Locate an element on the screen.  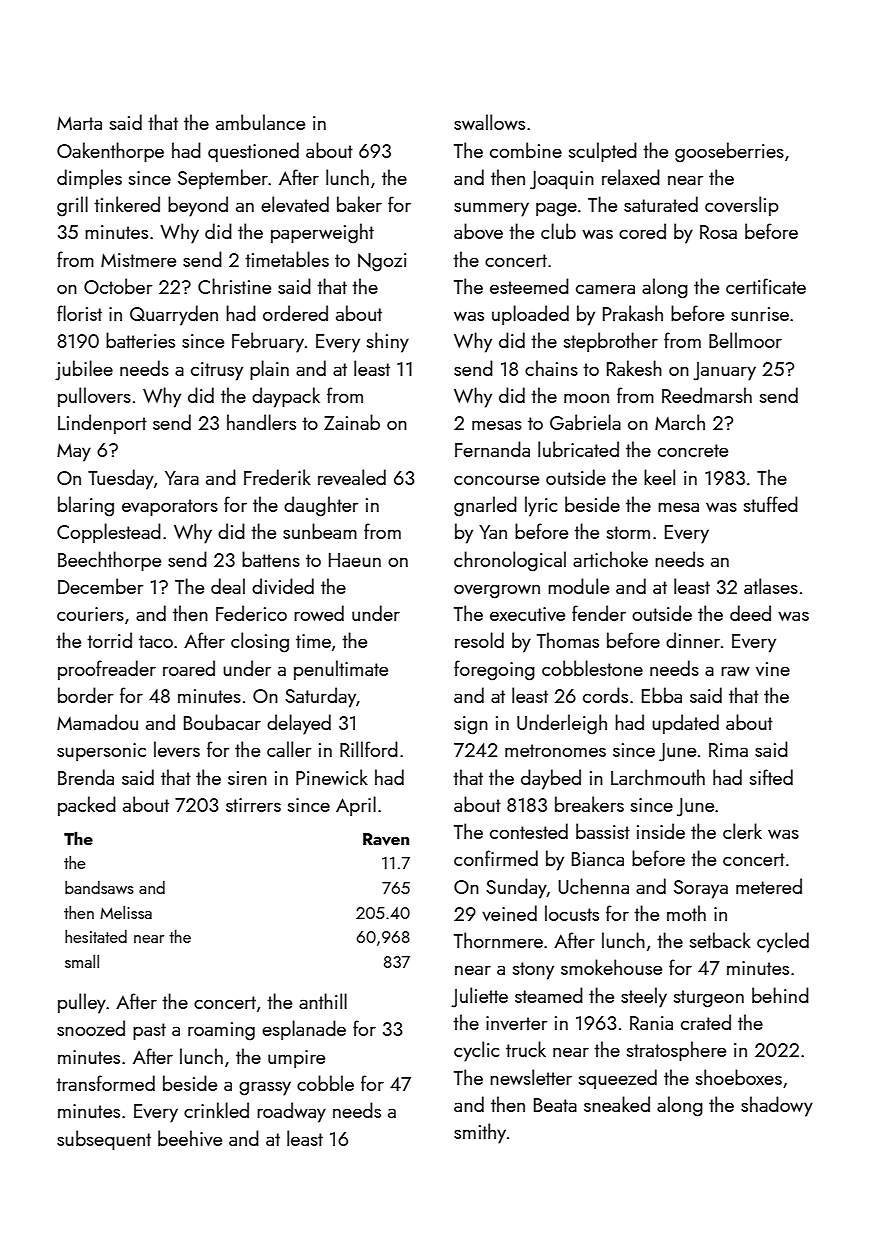
transformed is located at coordinates (105, 1083).
